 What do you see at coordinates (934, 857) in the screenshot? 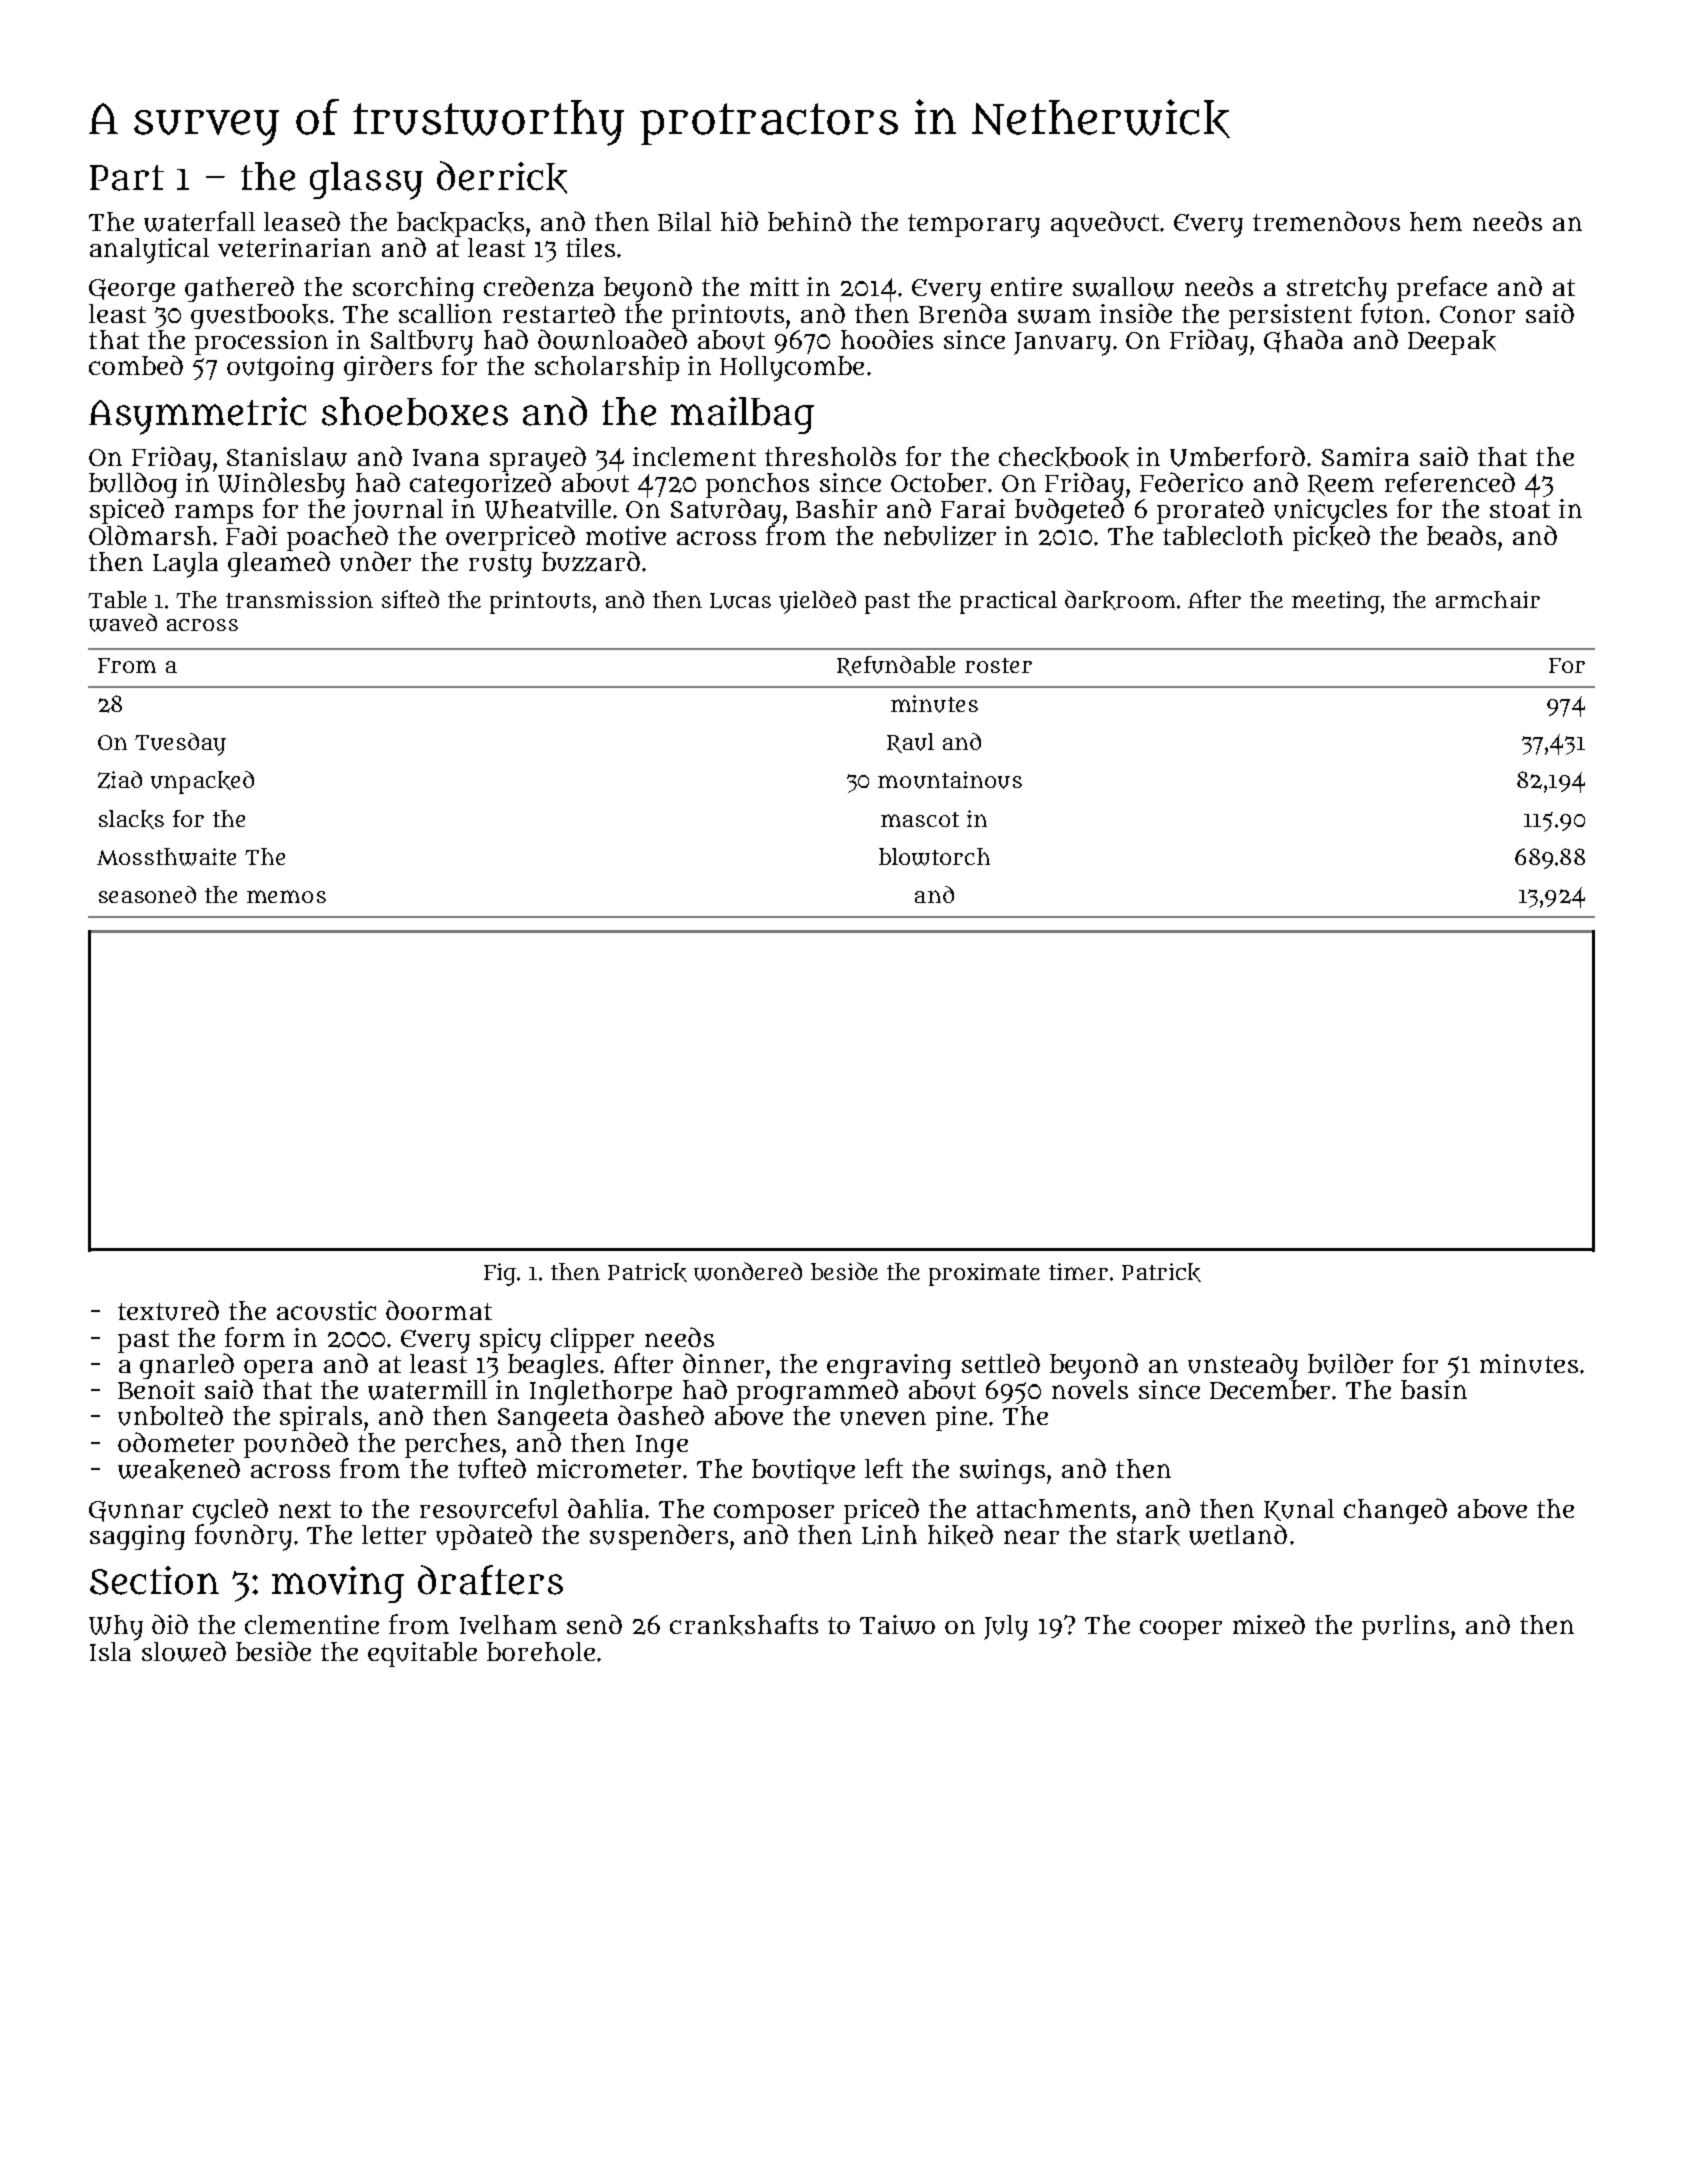
I see `blowtorch` at bounding box center [934, 857].
